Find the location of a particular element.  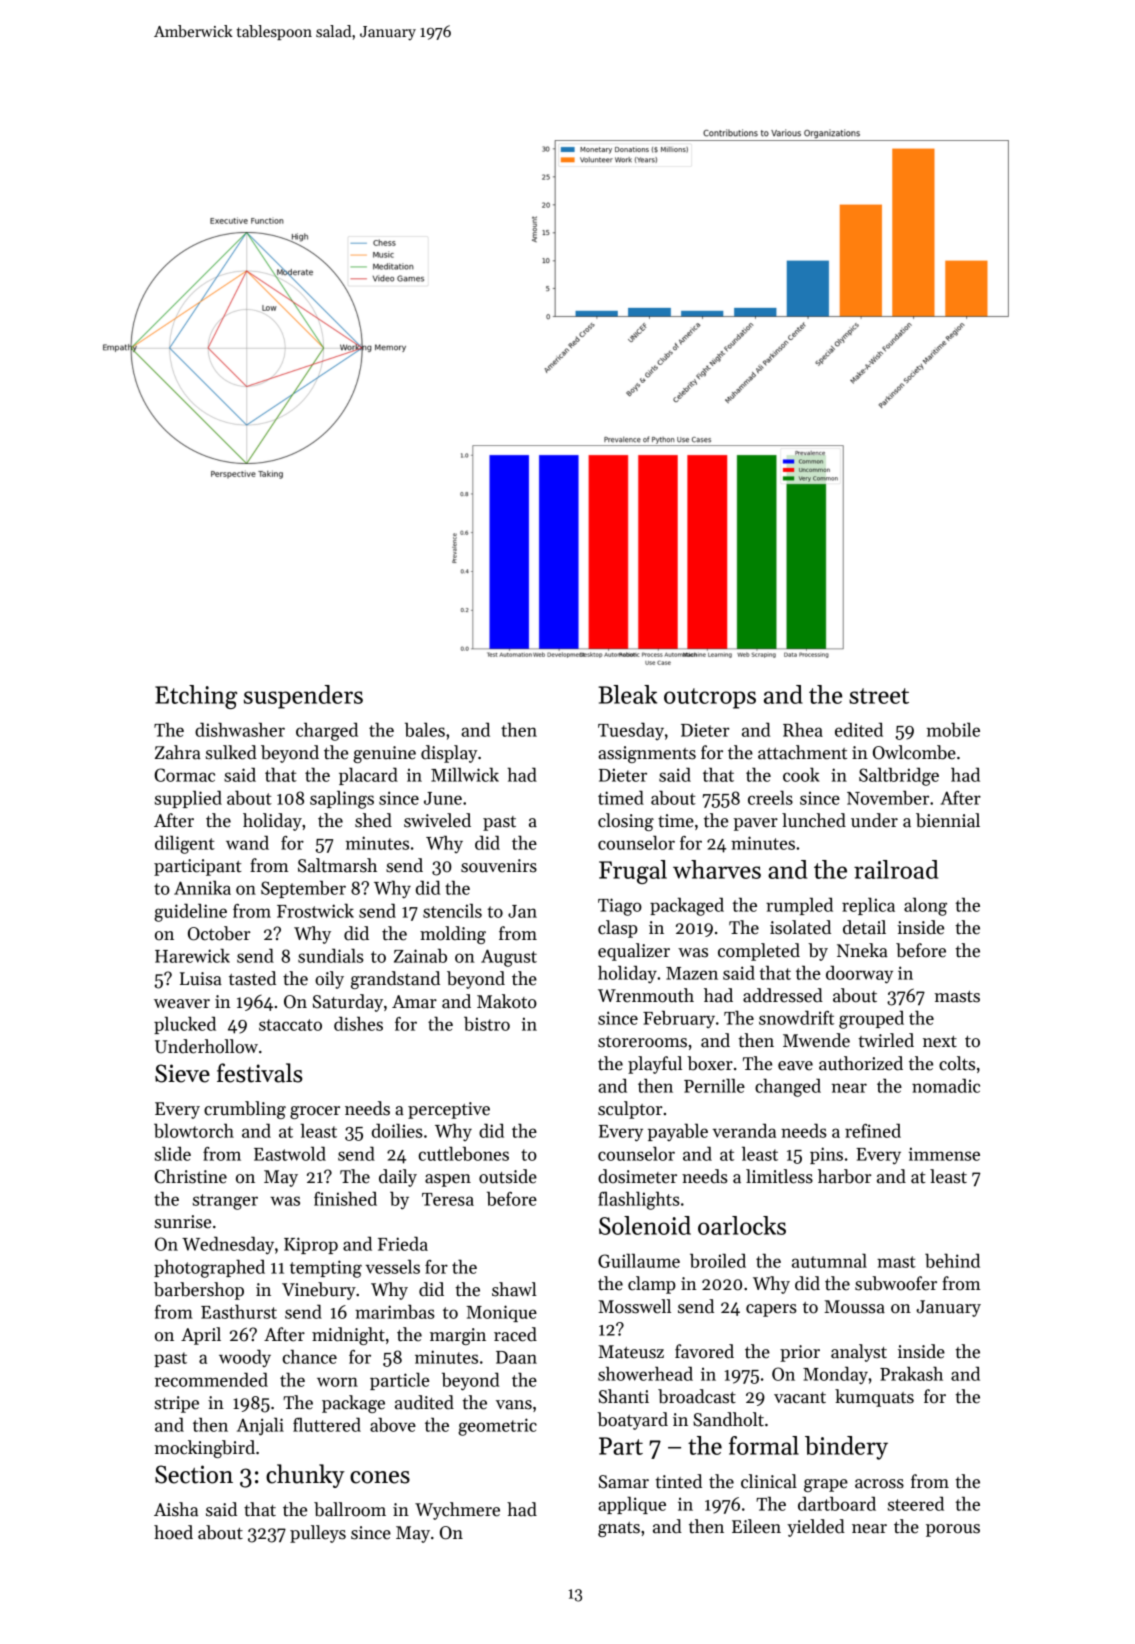

lunched is located at coordinates (814, 820).
